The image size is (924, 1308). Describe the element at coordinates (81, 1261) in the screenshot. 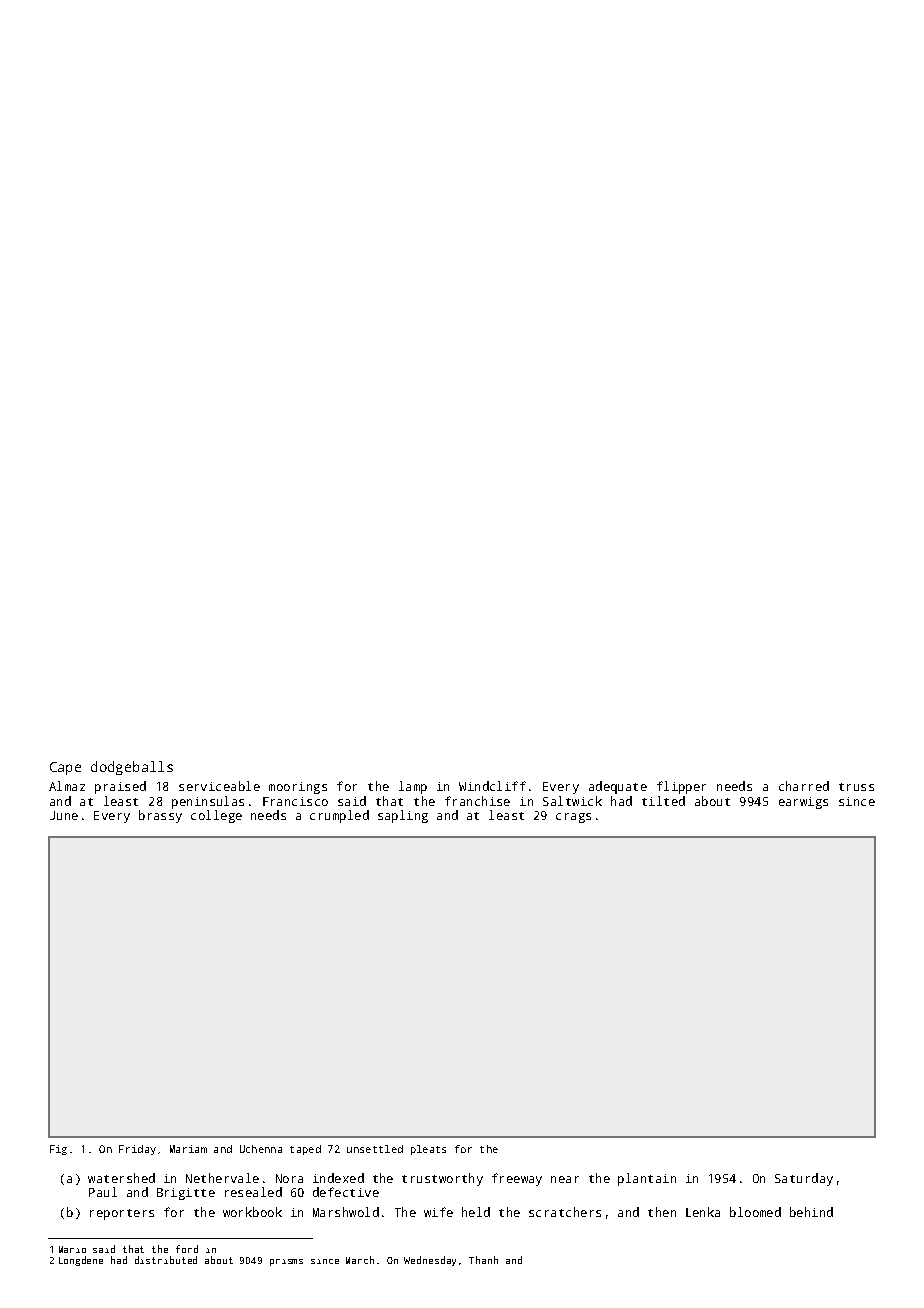

I see `Longdene` at that location.
